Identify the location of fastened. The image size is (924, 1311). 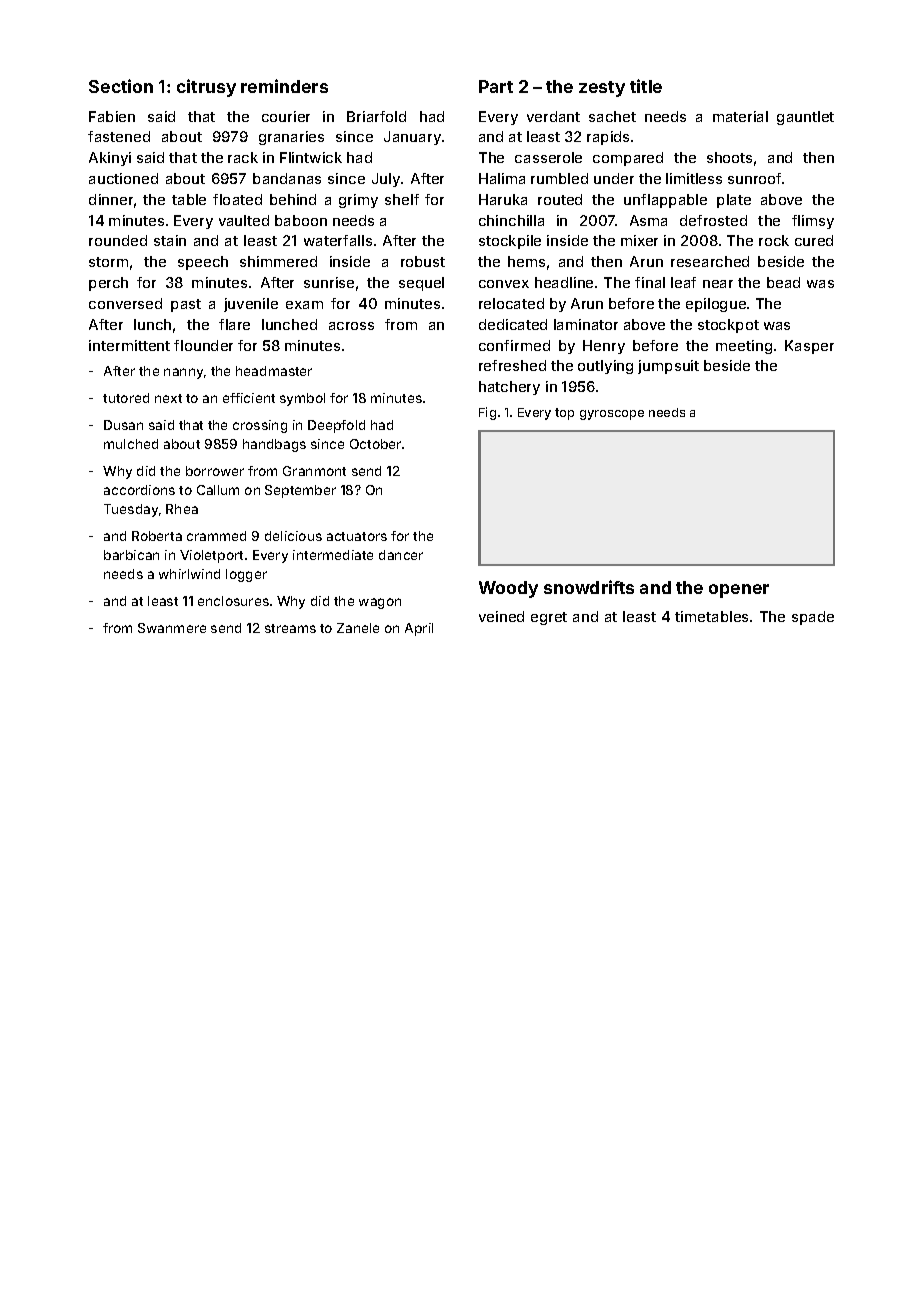
(119, 136).
